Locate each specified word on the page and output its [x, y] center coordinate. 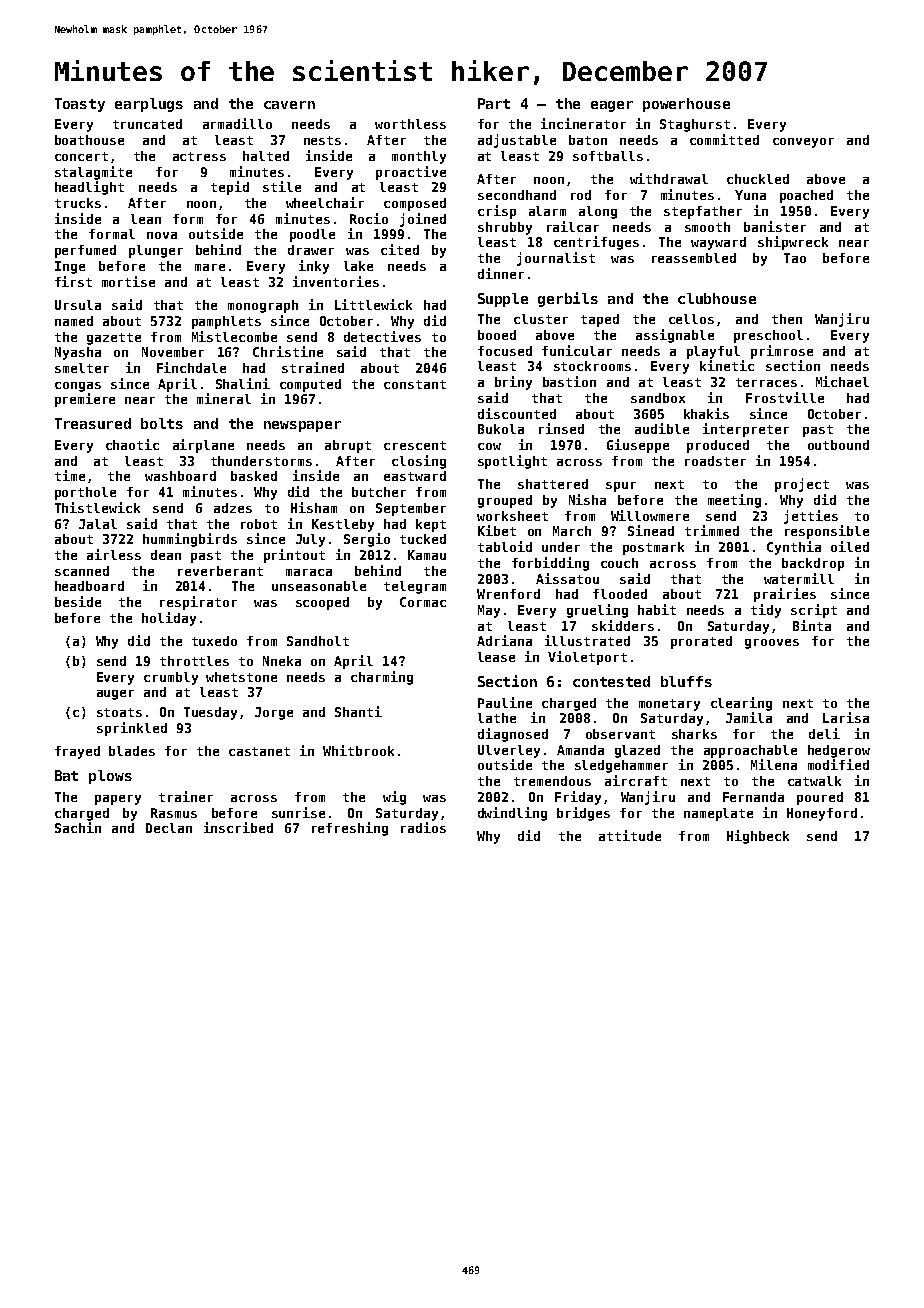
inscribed [238, 827]
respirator [198, 603]
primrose [782, 352]
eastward [415, 476]
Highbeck [758, 837]
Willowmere [650, 515]
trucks [78, 203]
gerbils [568, 299]
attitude [630, 835]
